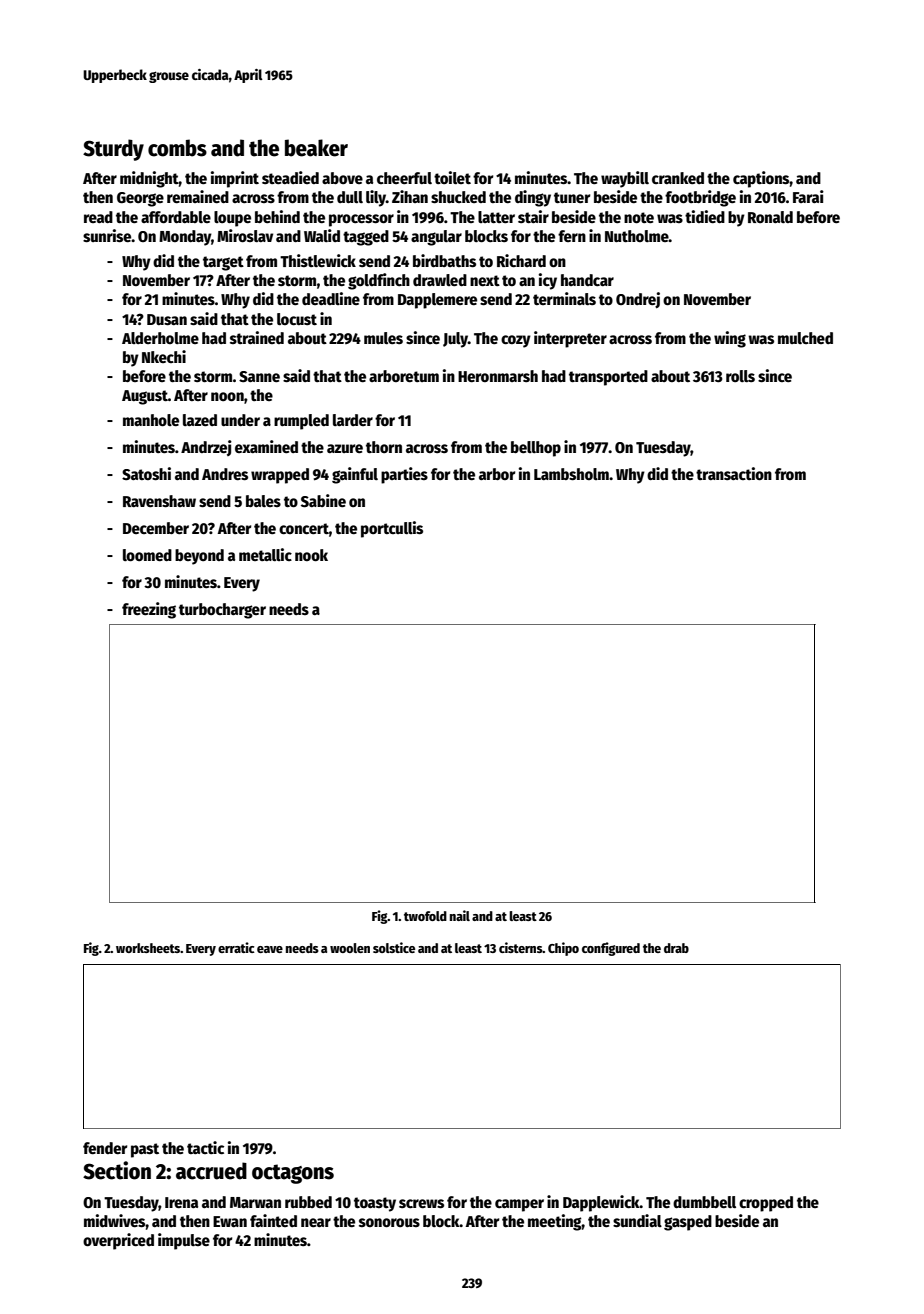 Image resolution: width=924 pixels, height=1314 pixels. Describe the element at coordinates (761, 179) in the screenshot. I see `captions` at that location.
